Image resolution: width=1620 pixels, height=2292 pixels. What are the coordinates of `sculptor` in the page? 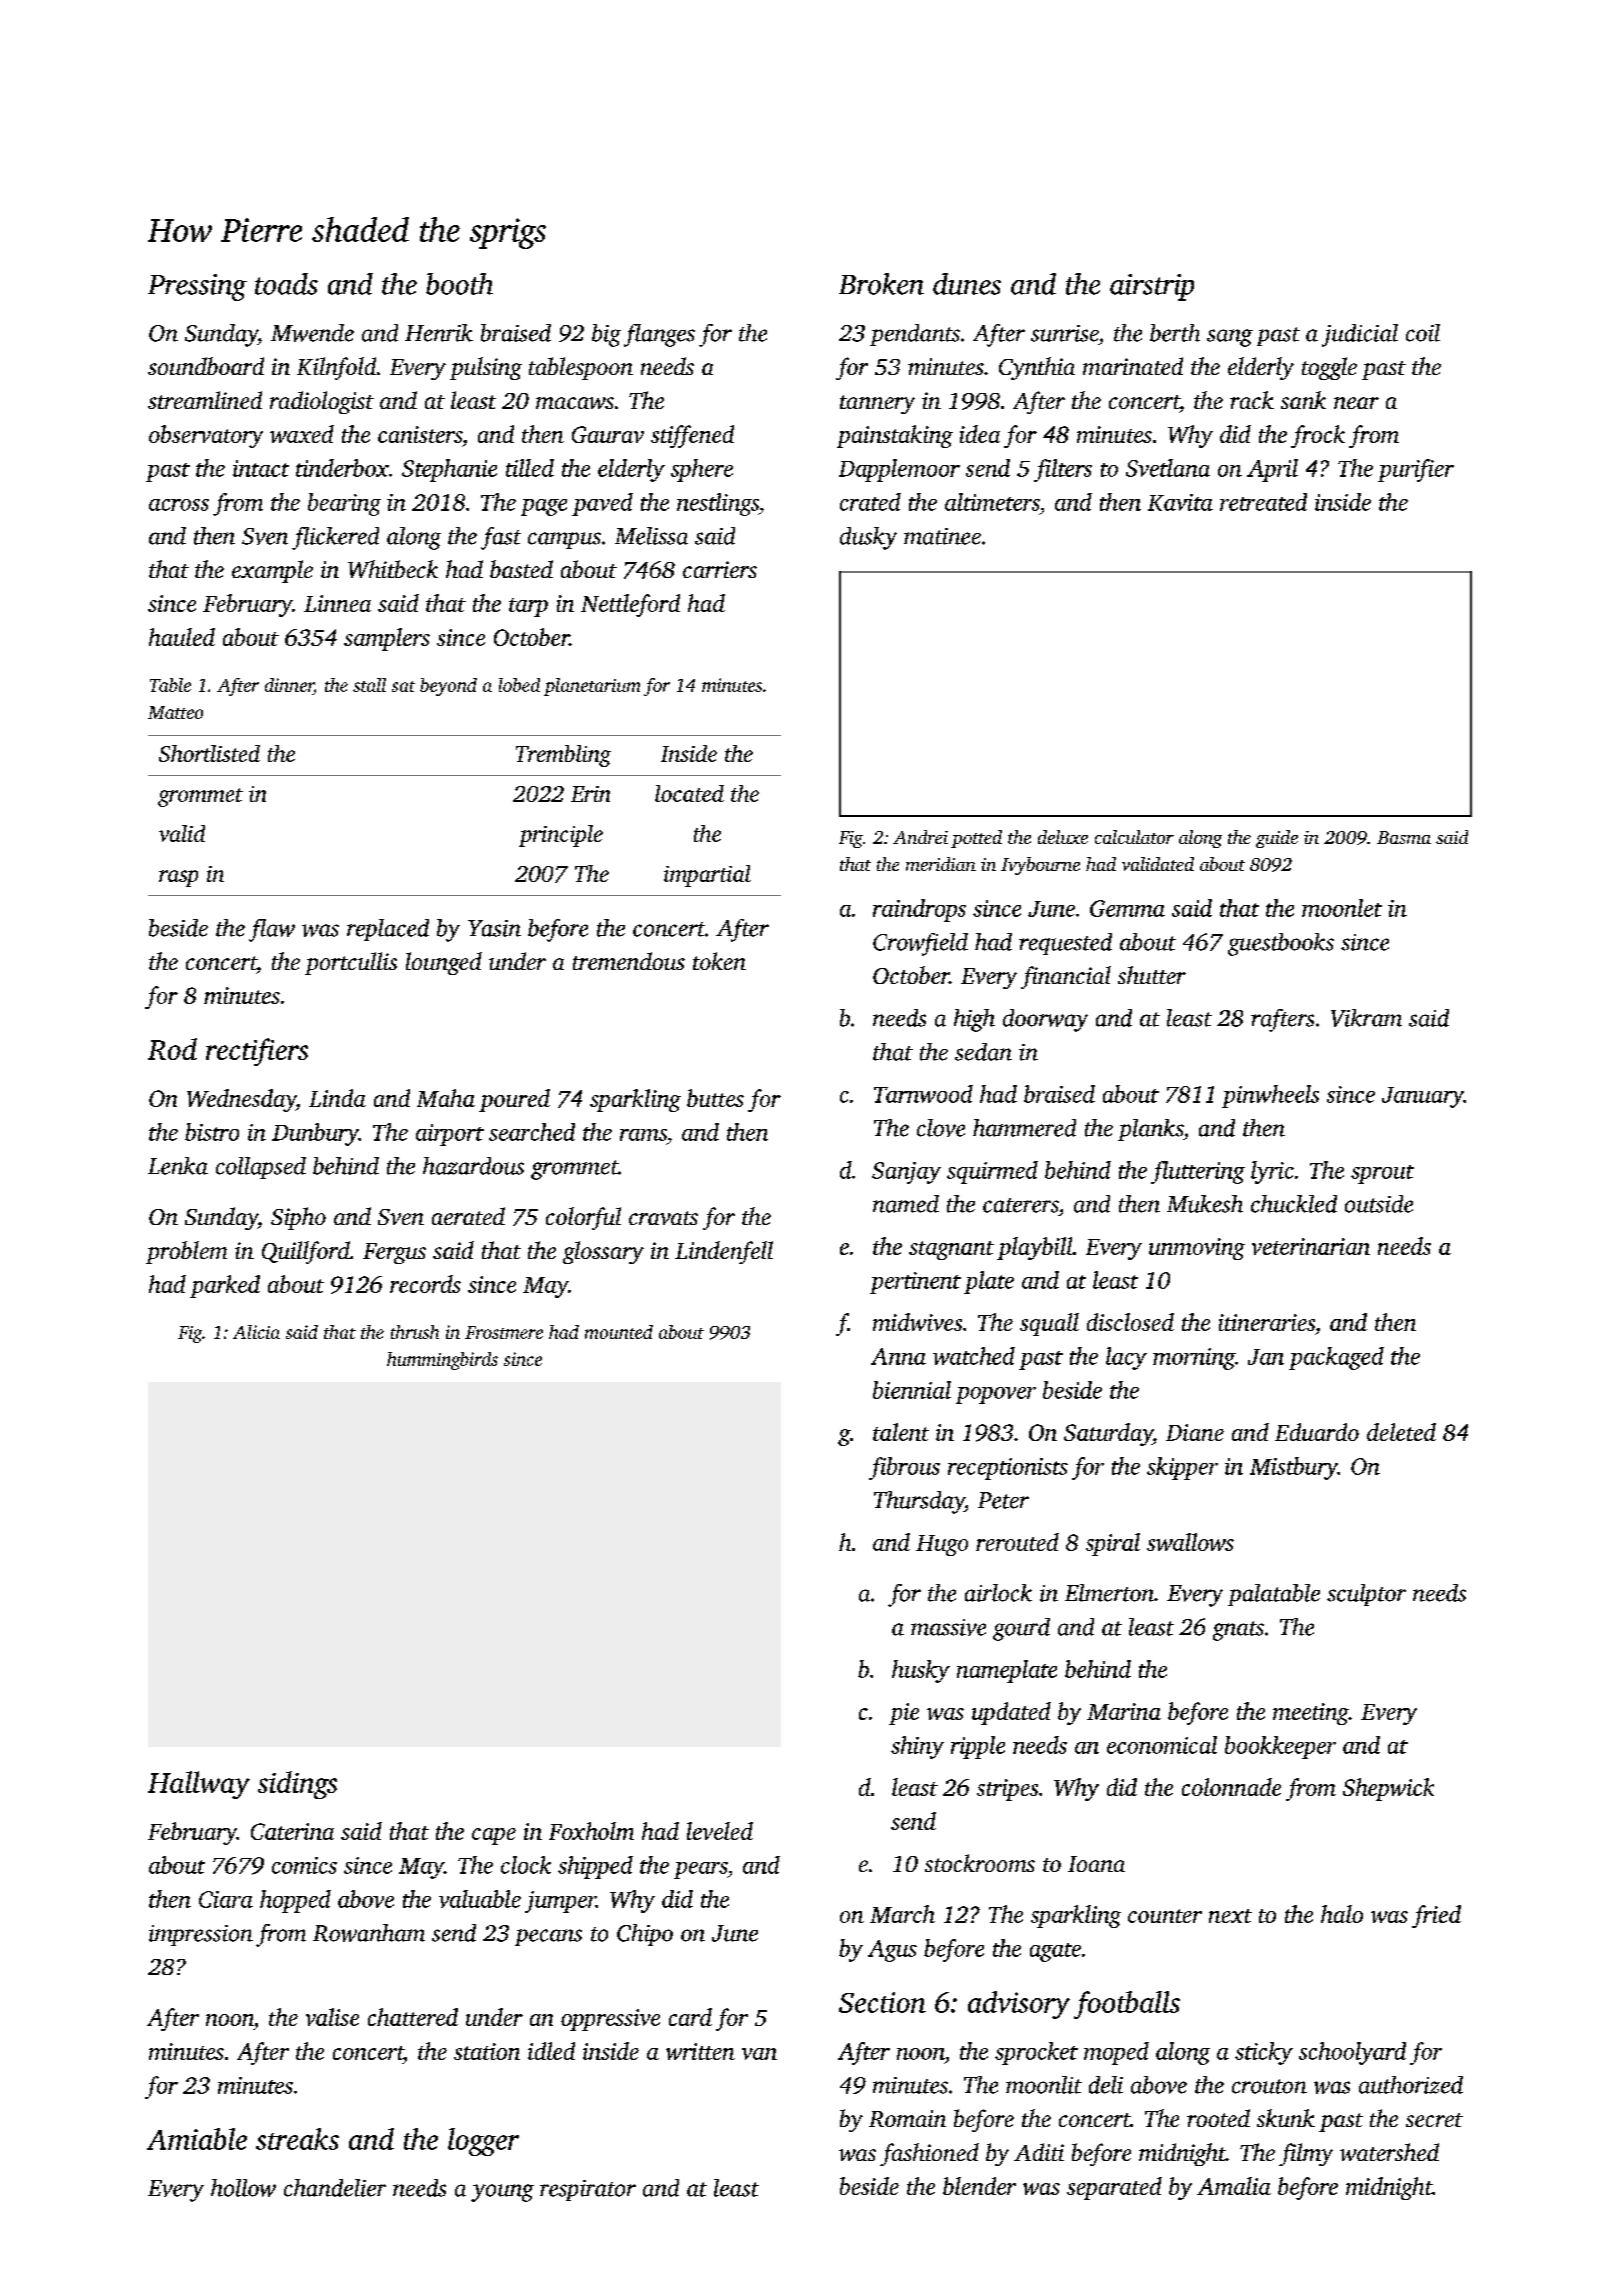 It's located at (1366, 1595).
